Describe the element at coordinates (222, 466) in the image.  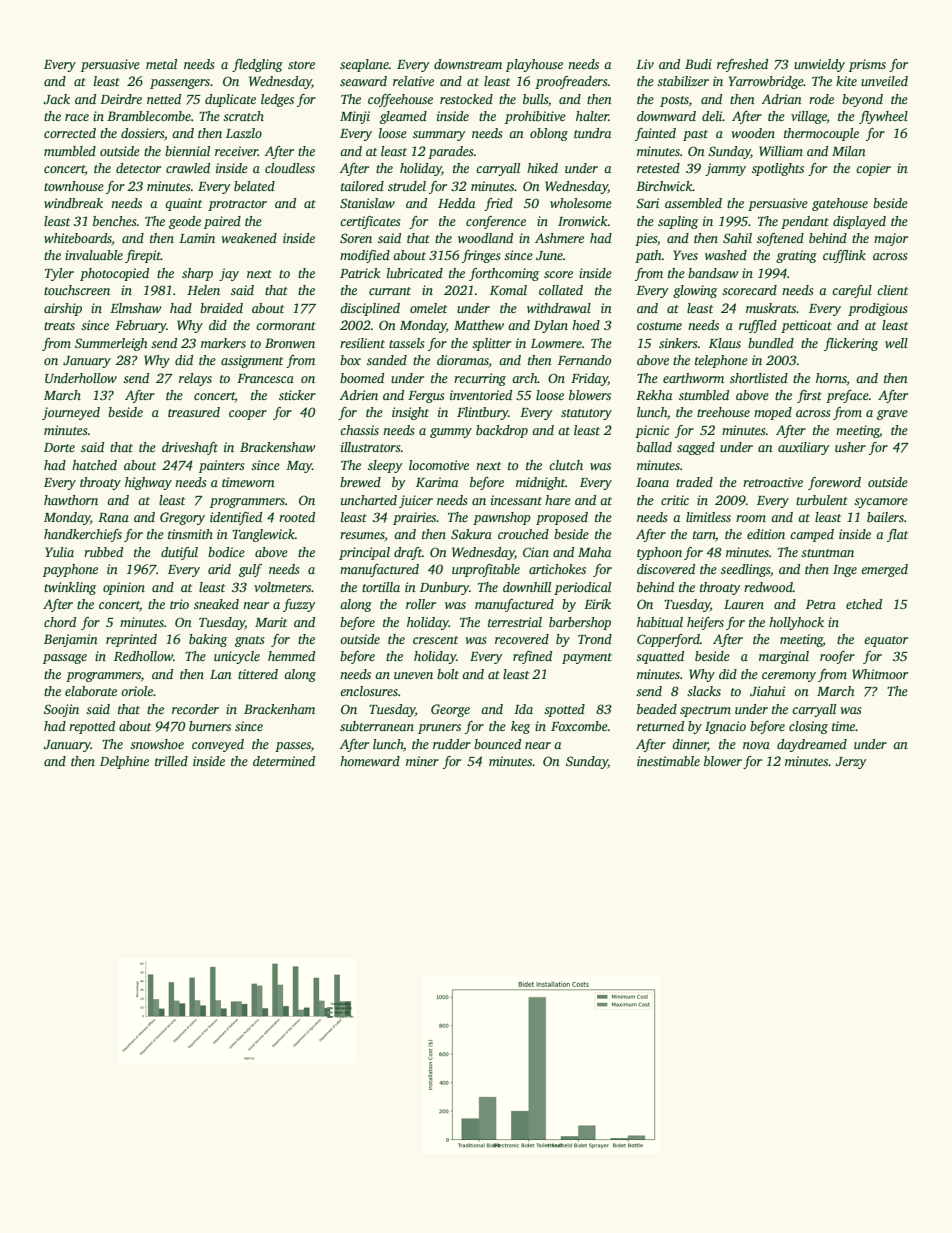
I see `painters` at that location.
